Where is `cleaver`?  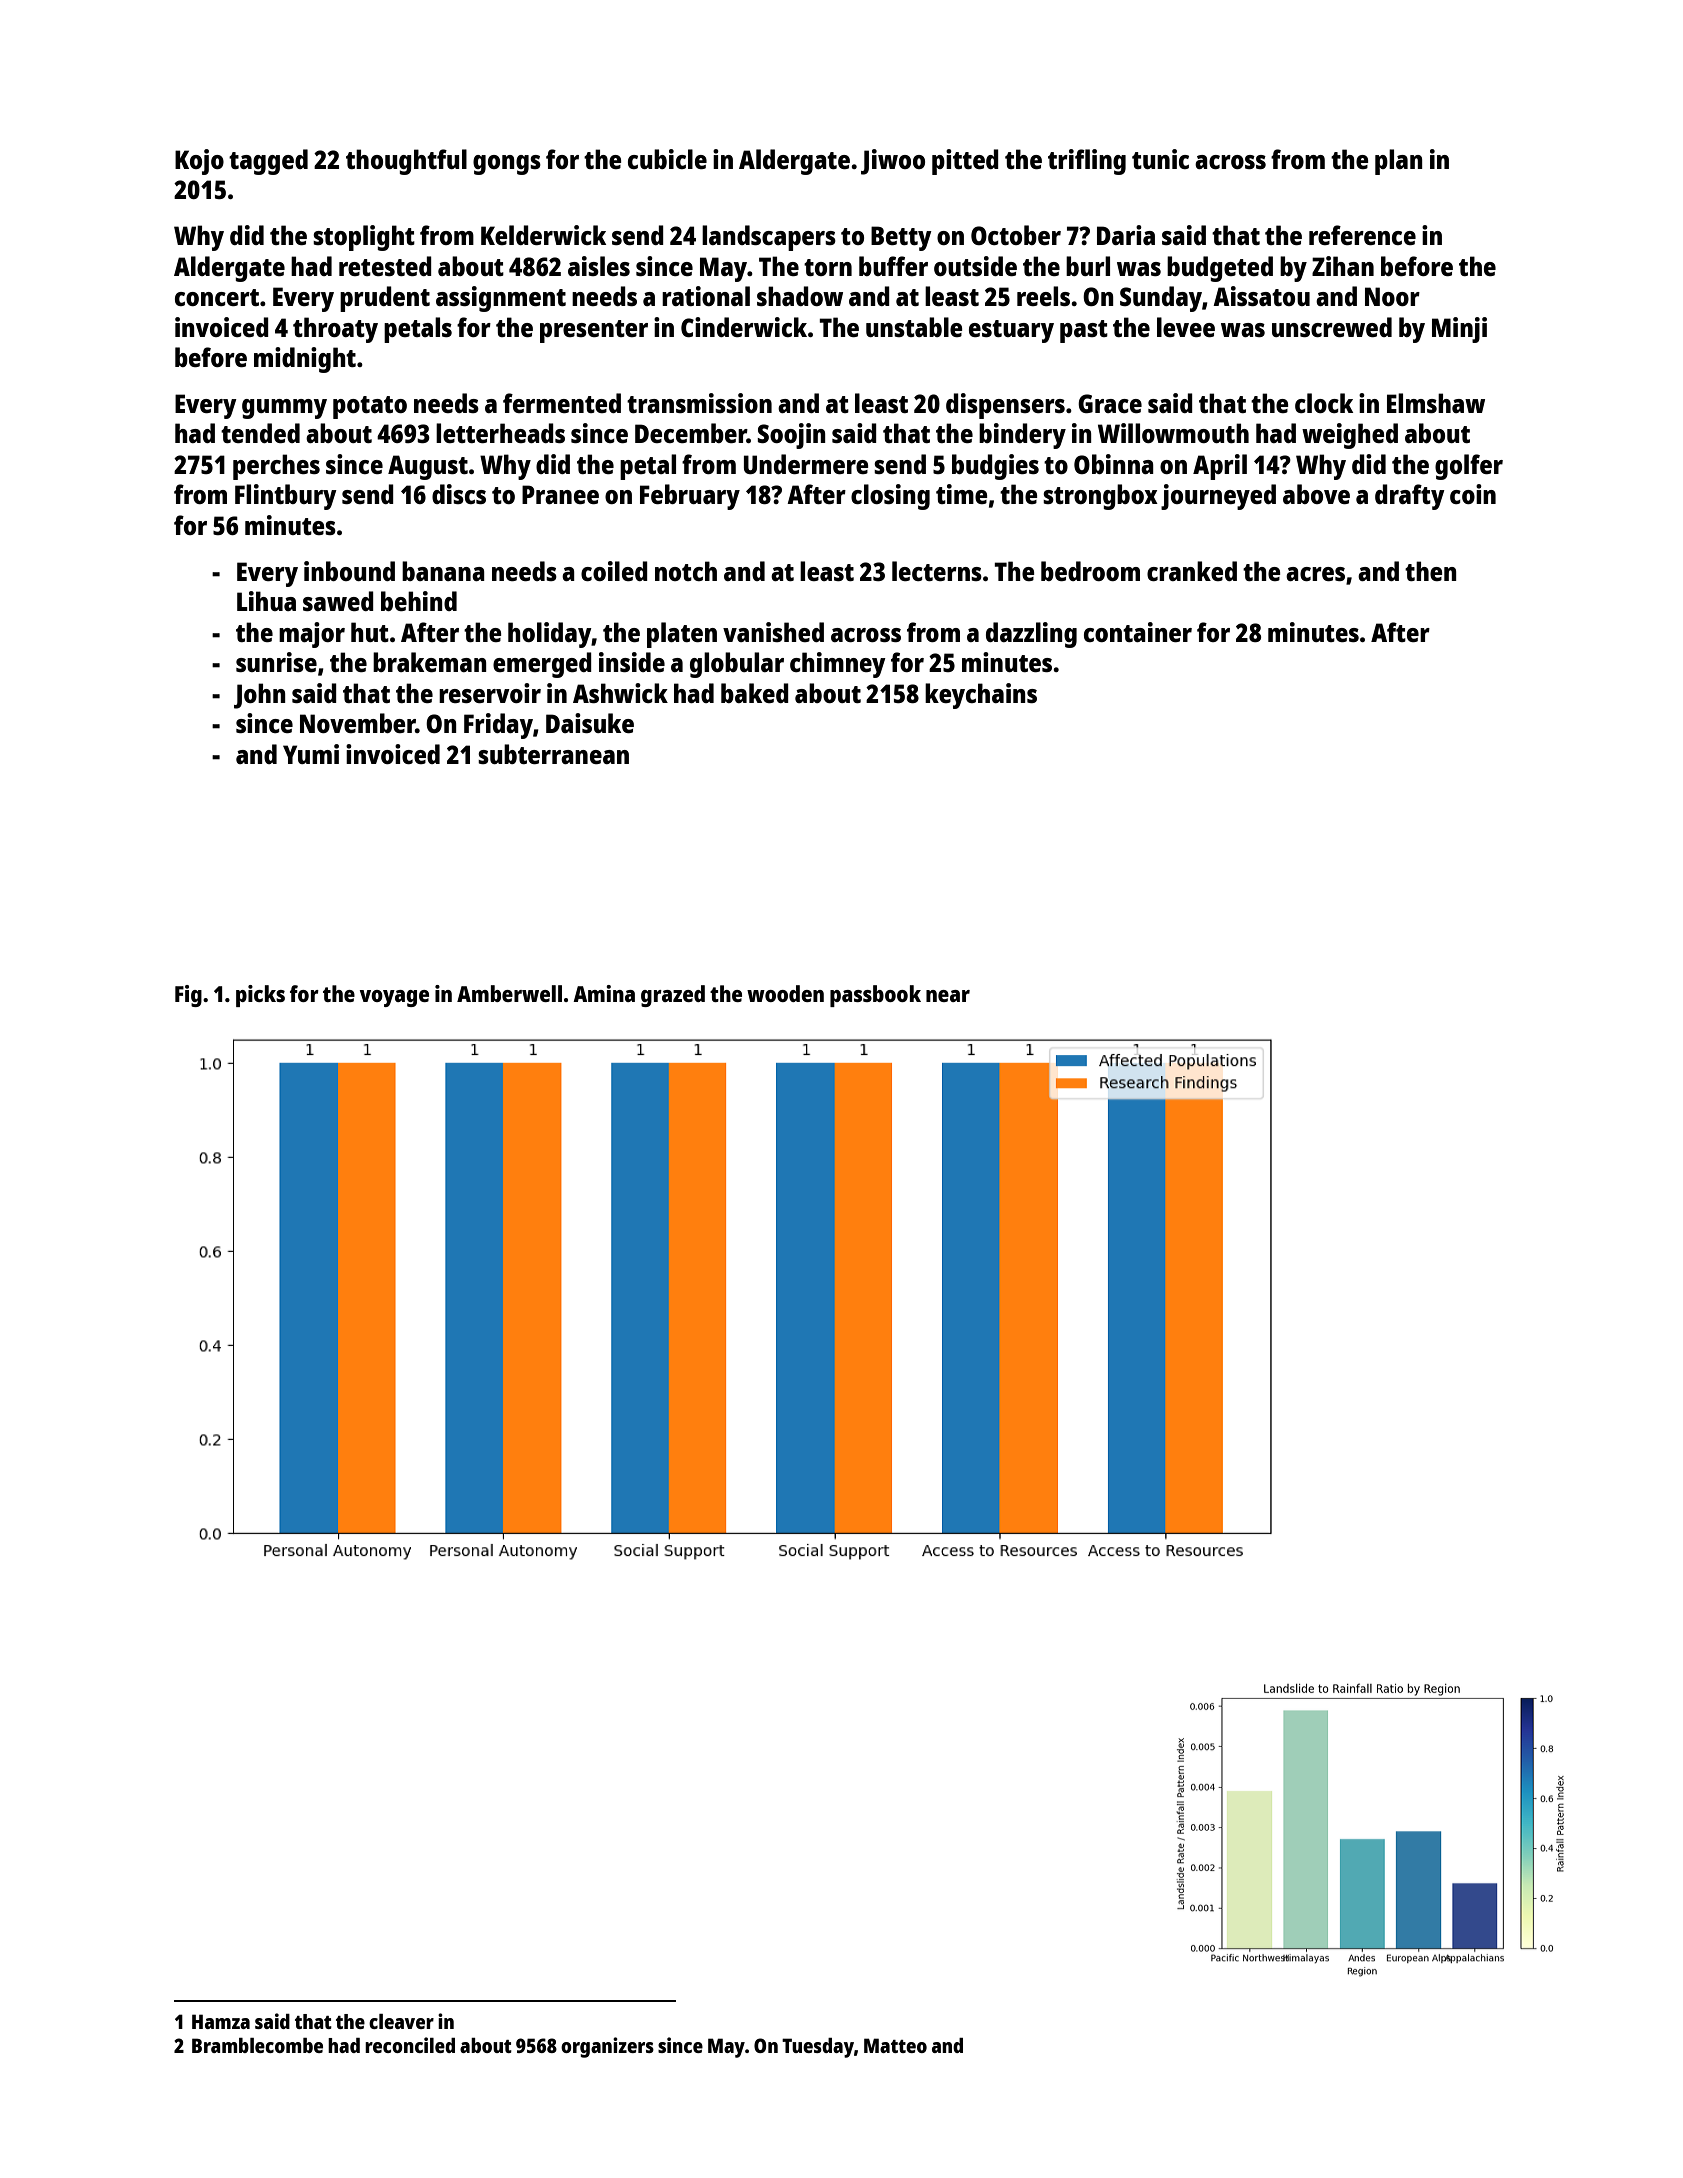
cleaver is located at coordinates (401, 2021).
